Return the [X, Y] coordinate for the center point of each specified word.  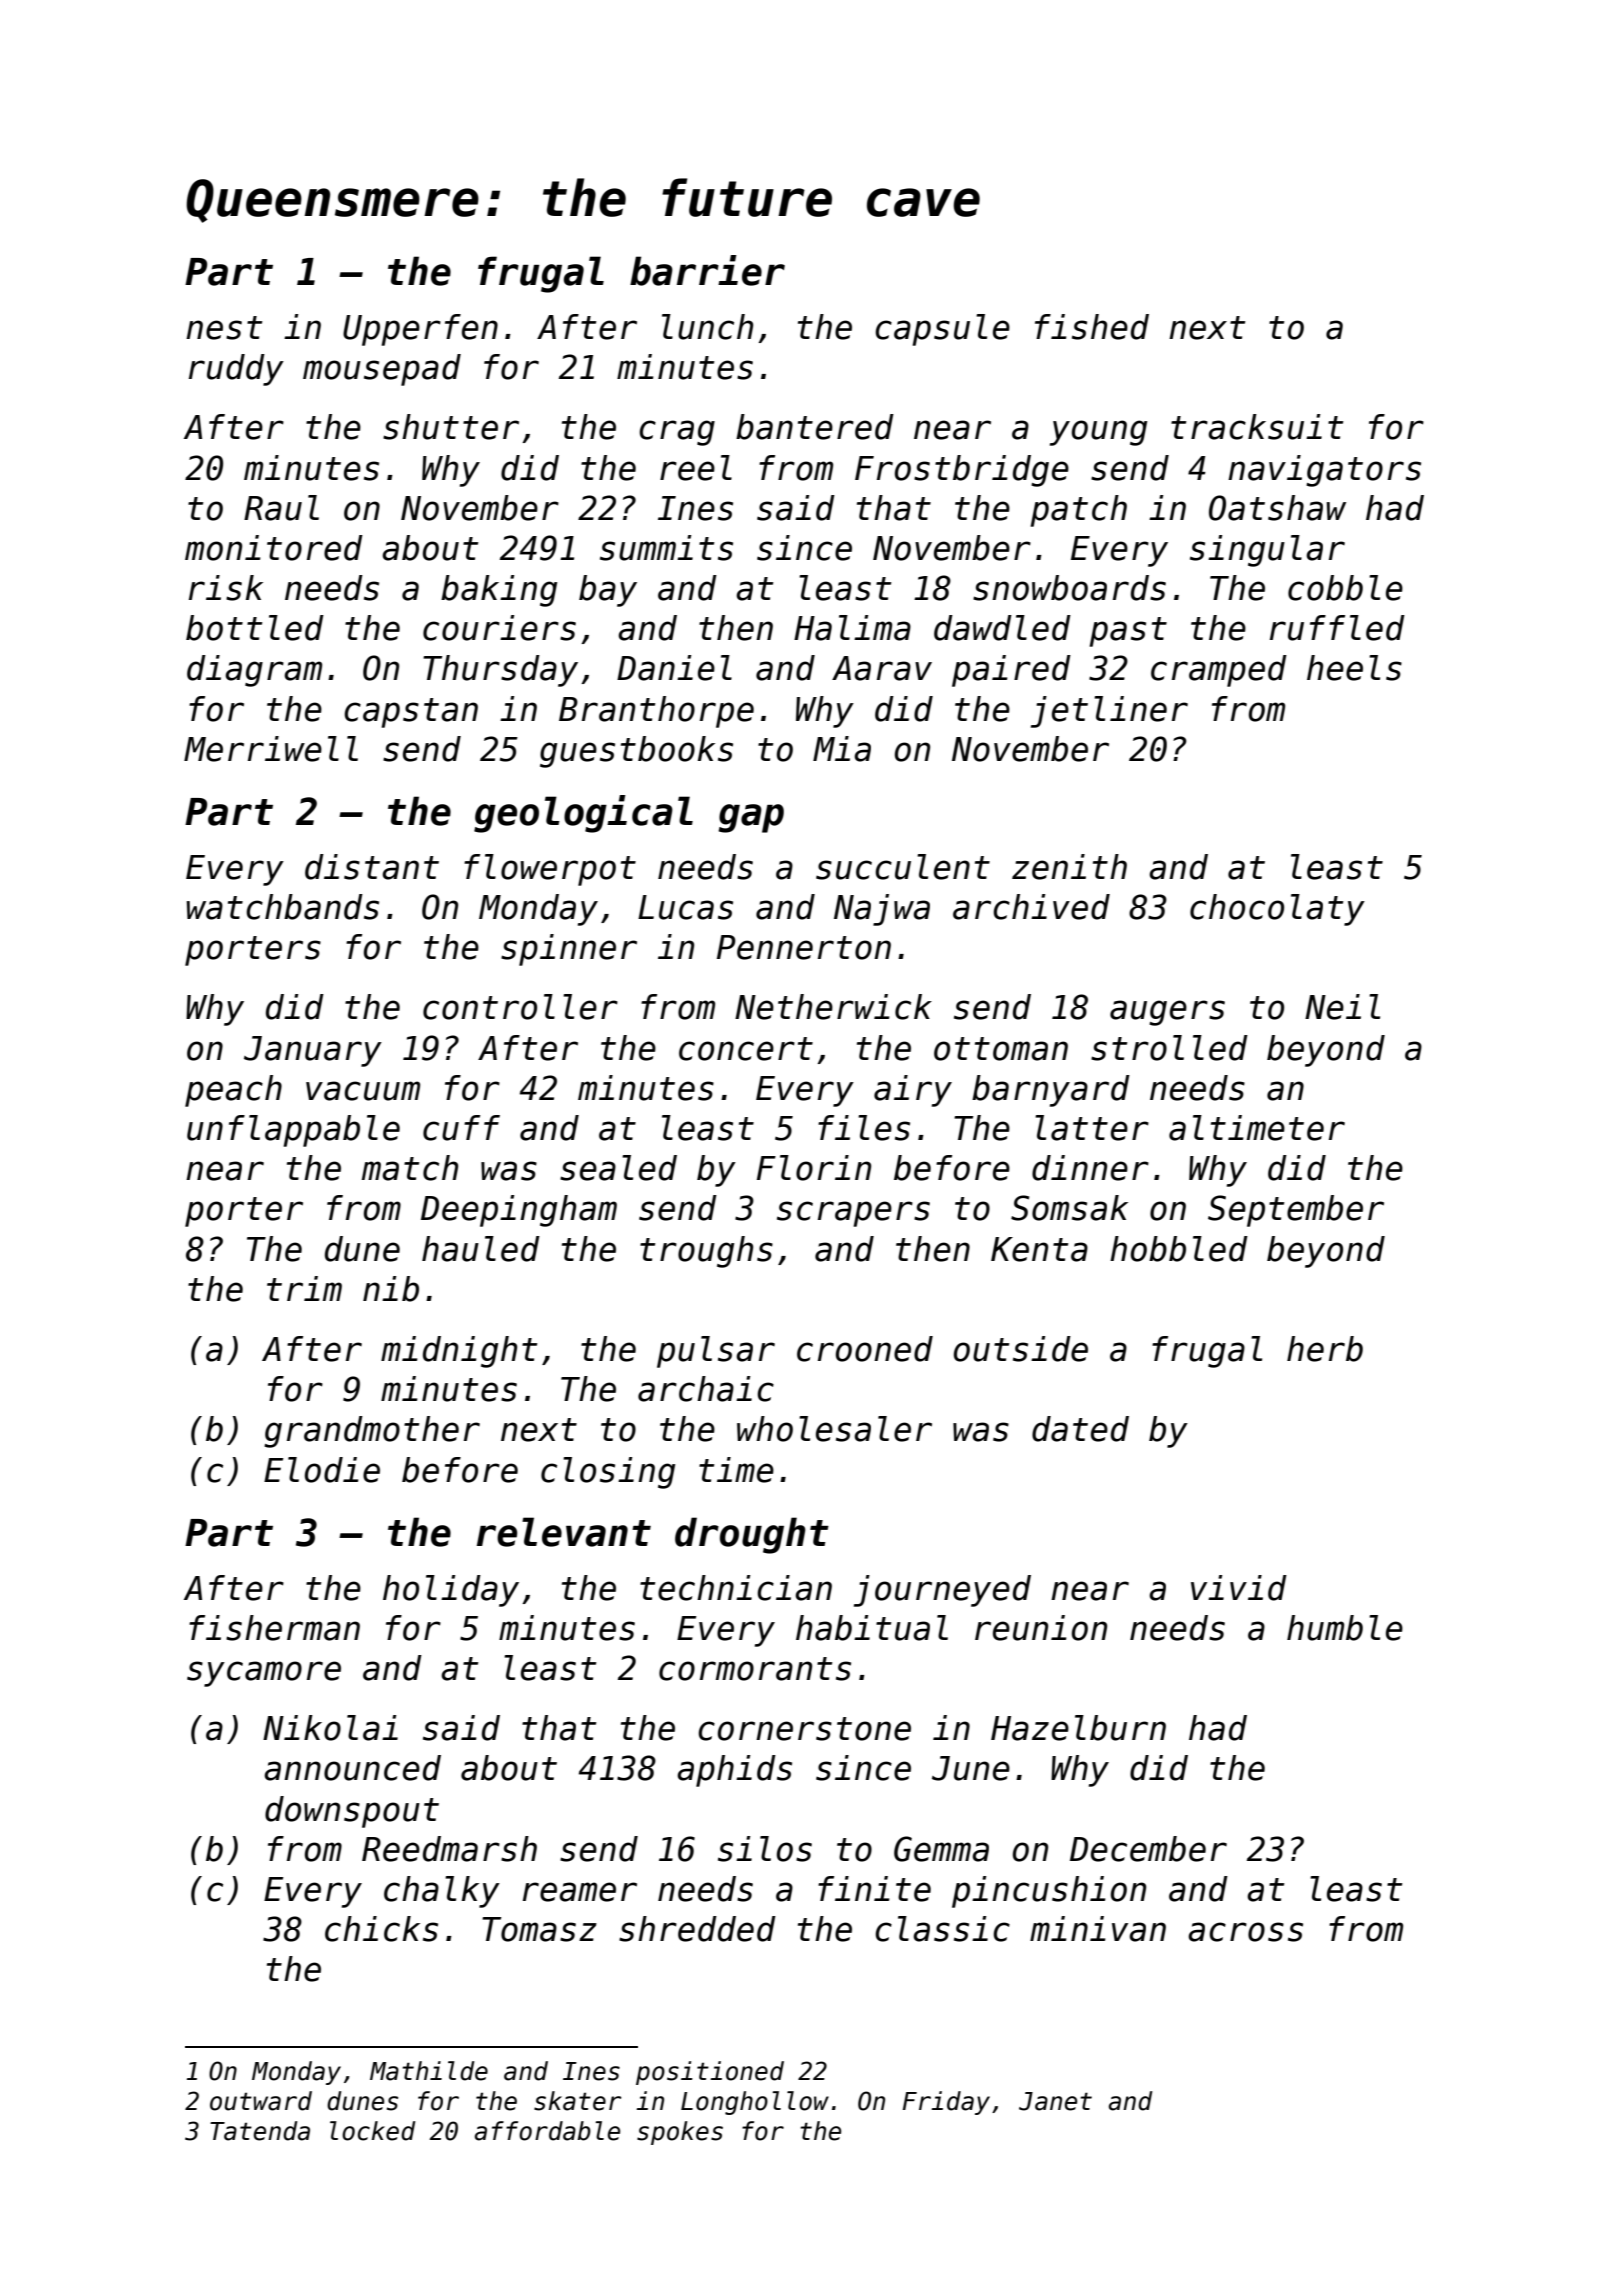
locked [372, 2131]
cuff [461, 1128]
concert [746, 1049]
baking [499, 591]
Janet [1055, 2101]
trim [304, 1288]
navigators [1324, 471]
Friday [946, 2103]
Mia [842, 749]
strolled [1169, 1048]
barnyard [1051, 1091]
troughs [706, 1252]
